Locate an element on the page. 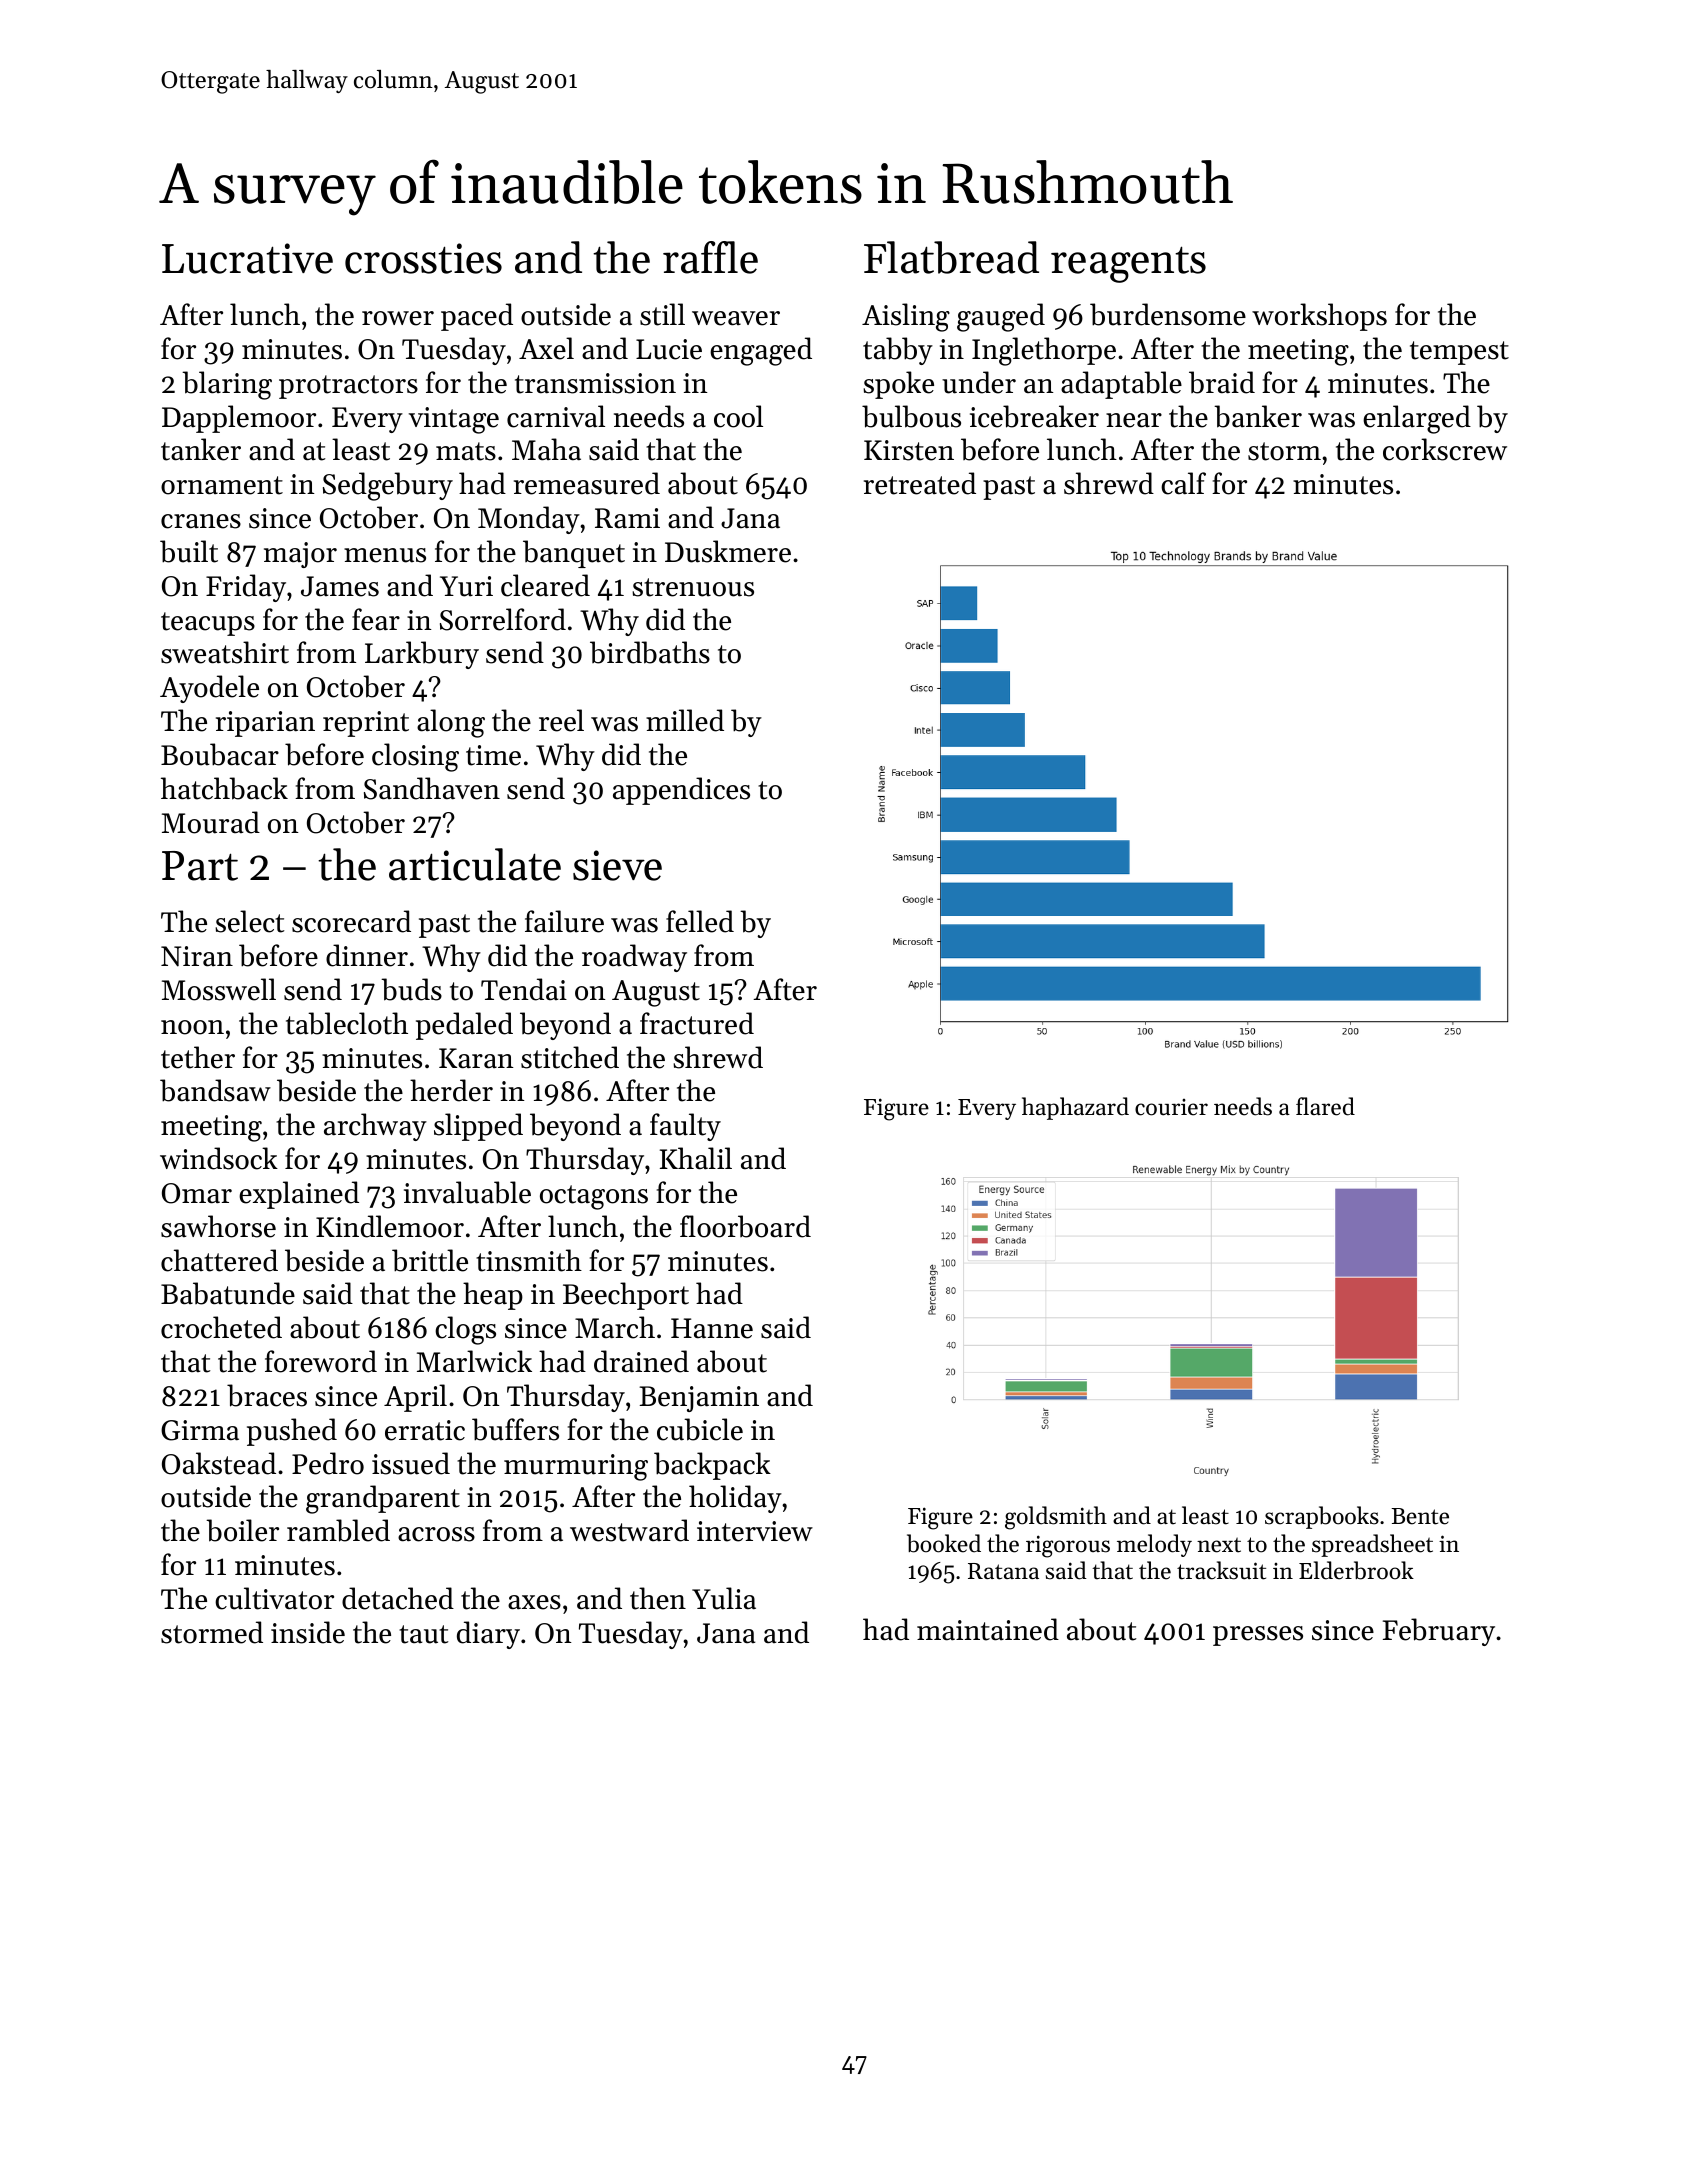 The image size is (1683, 2178). teacups is located at coordinates (208, 624).
